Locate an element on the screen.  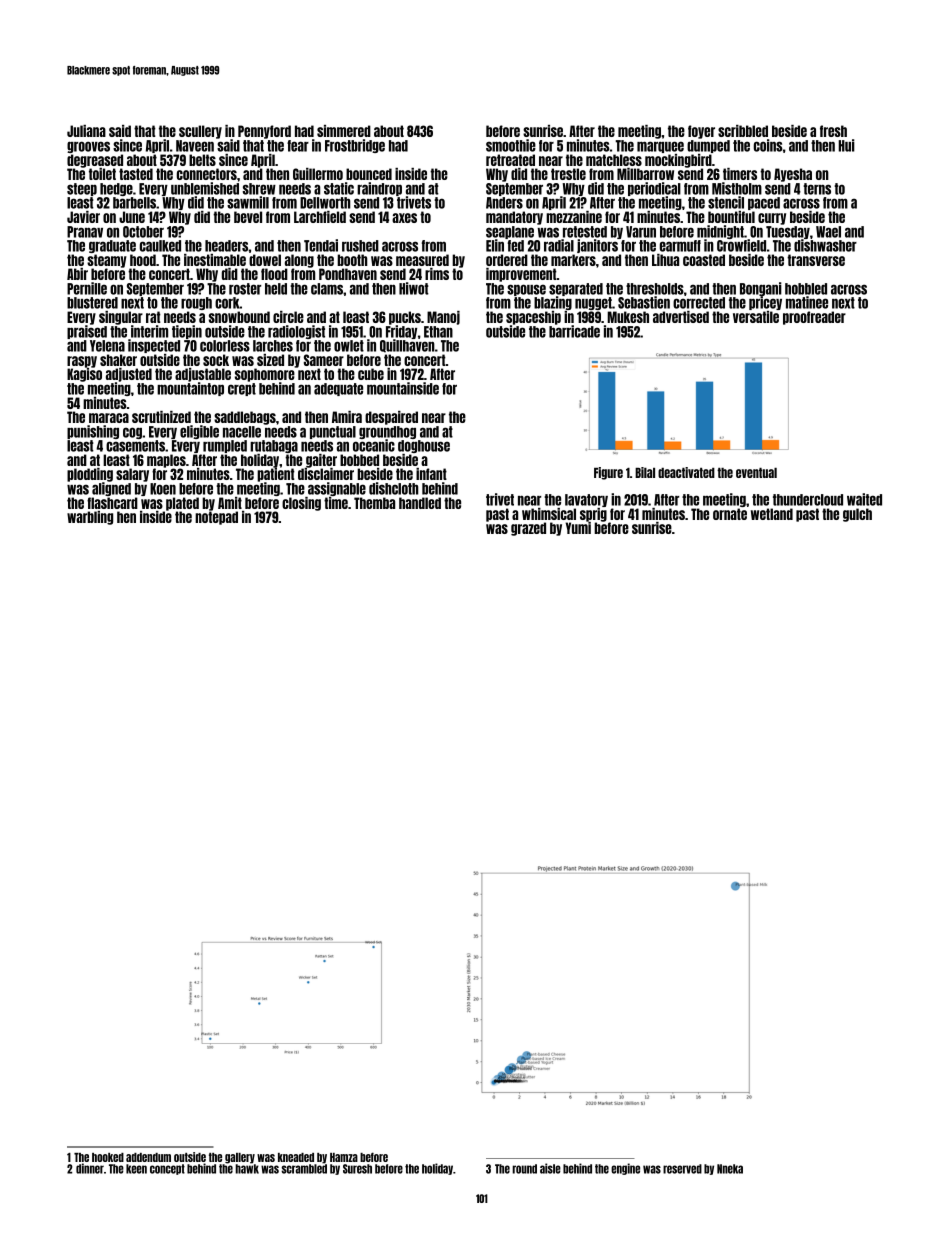
advertised is located at coordinates (681, 317).
